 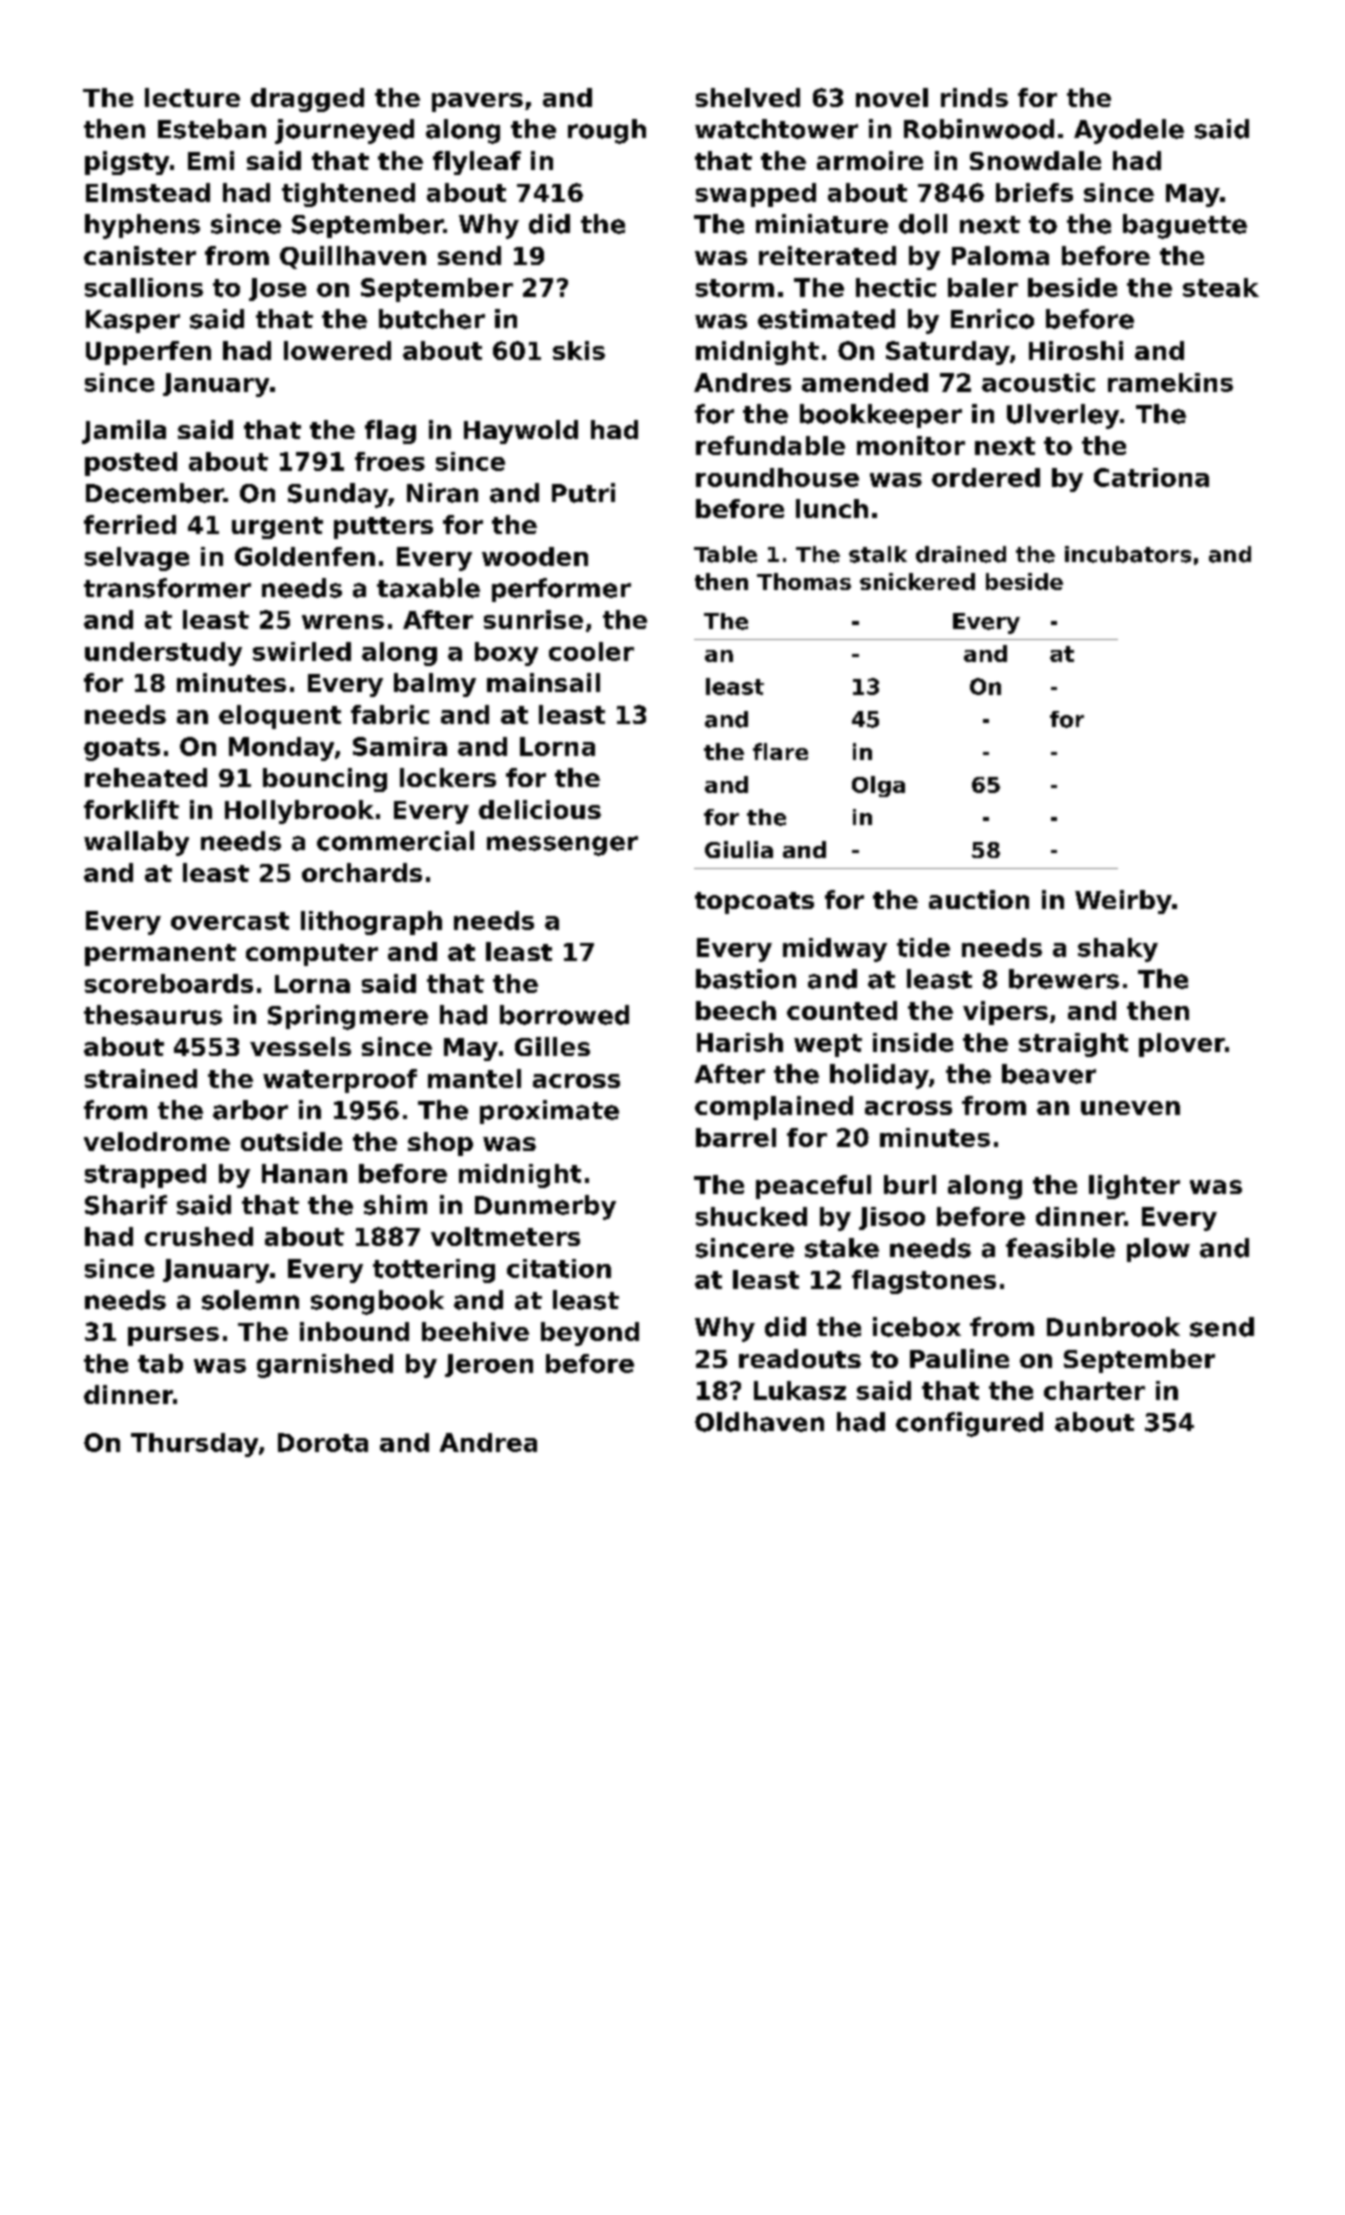 I want to click on shim, so click(x=395, y=1205).
